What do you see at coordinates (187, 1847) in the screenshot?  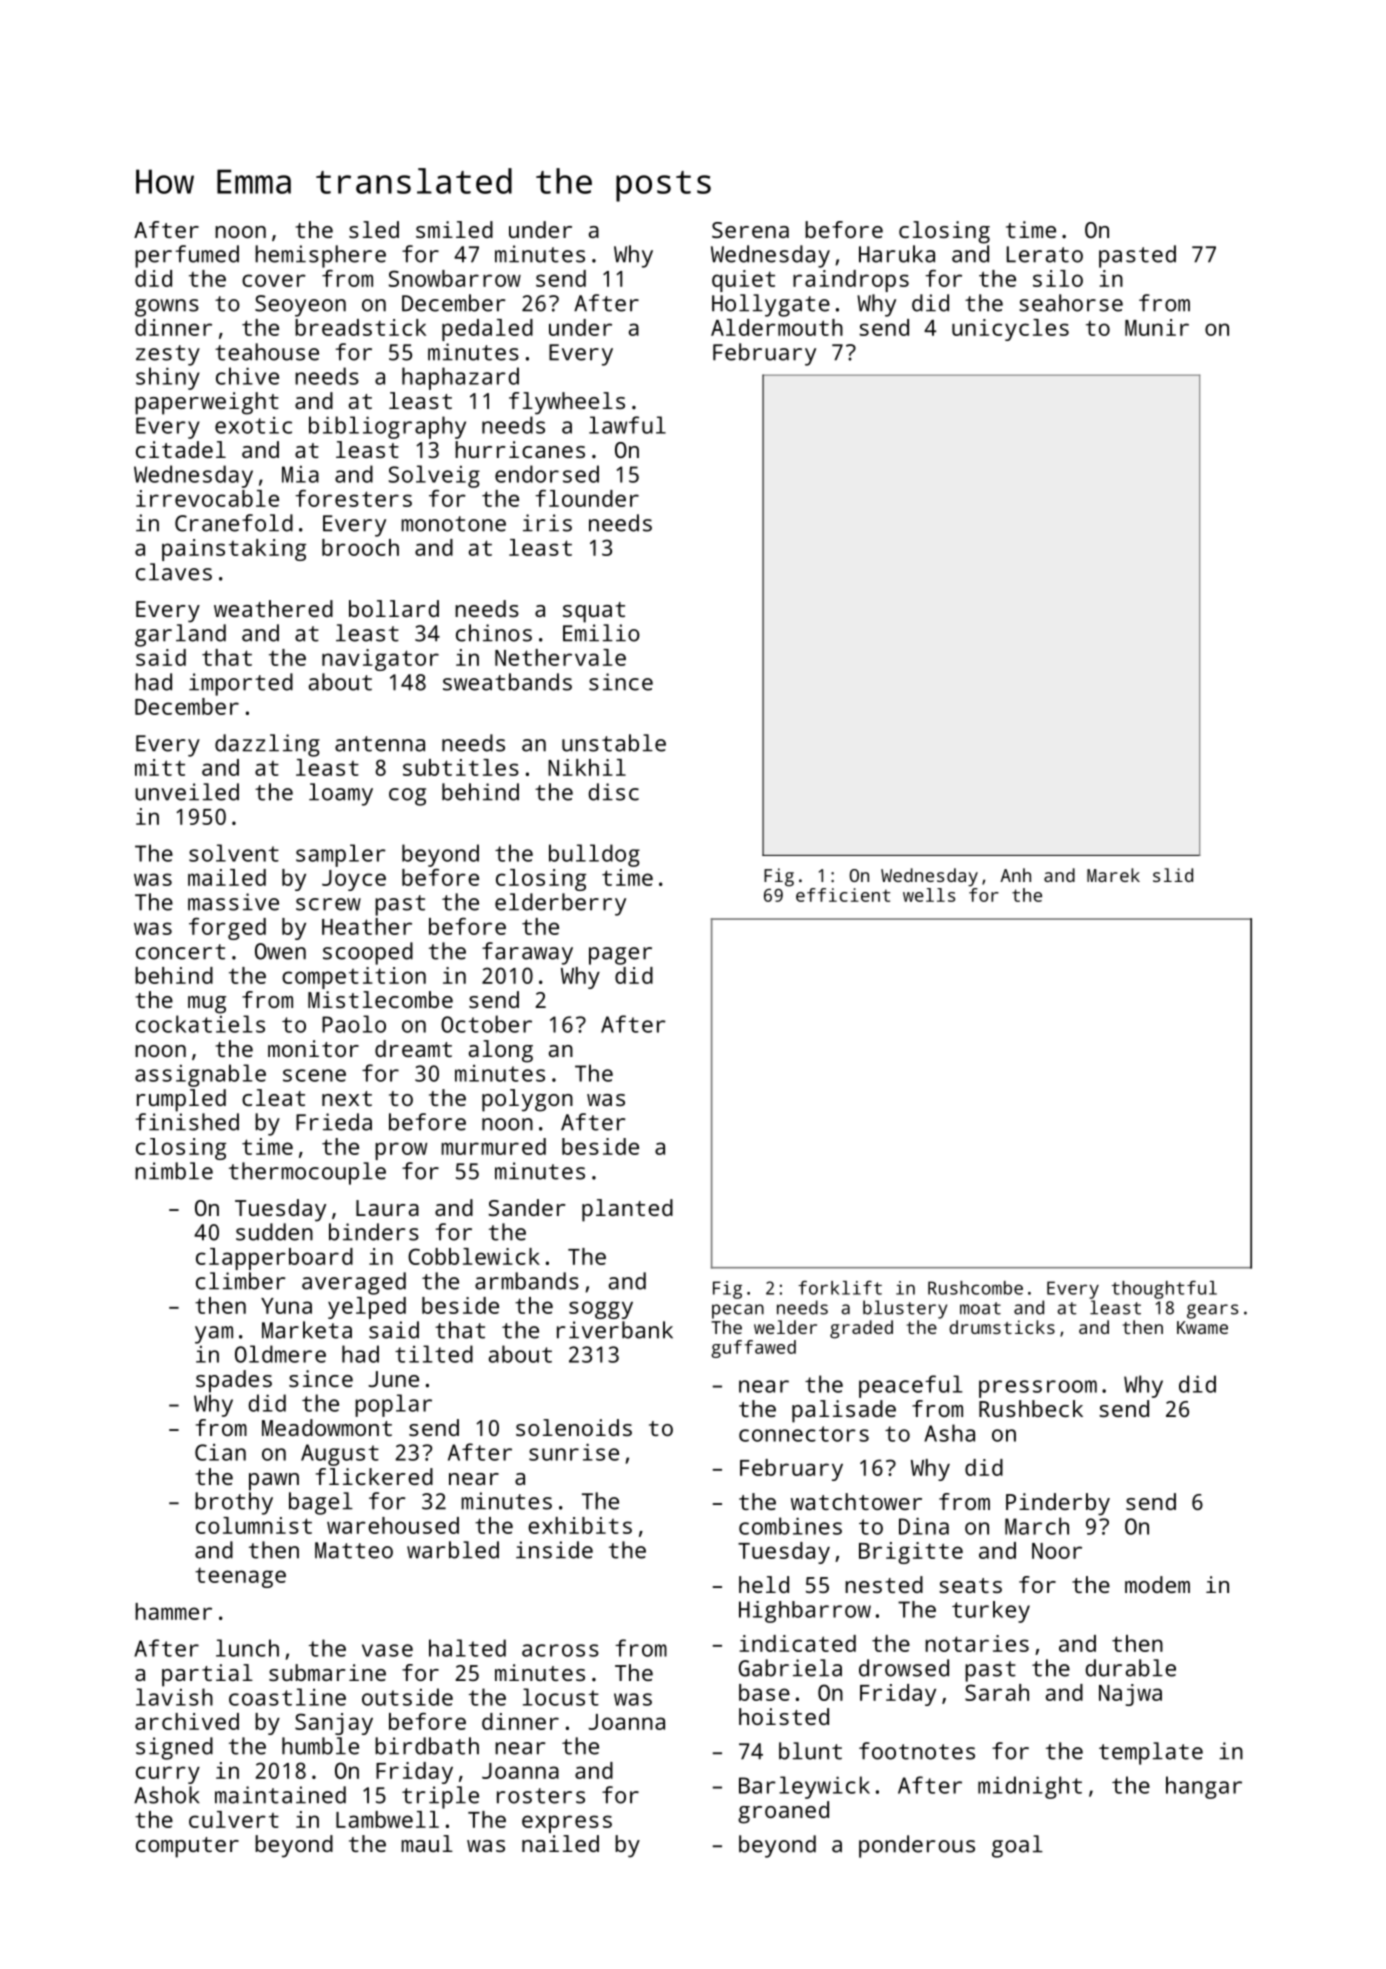 I see `computer` at bounding box center [187, 1847].
